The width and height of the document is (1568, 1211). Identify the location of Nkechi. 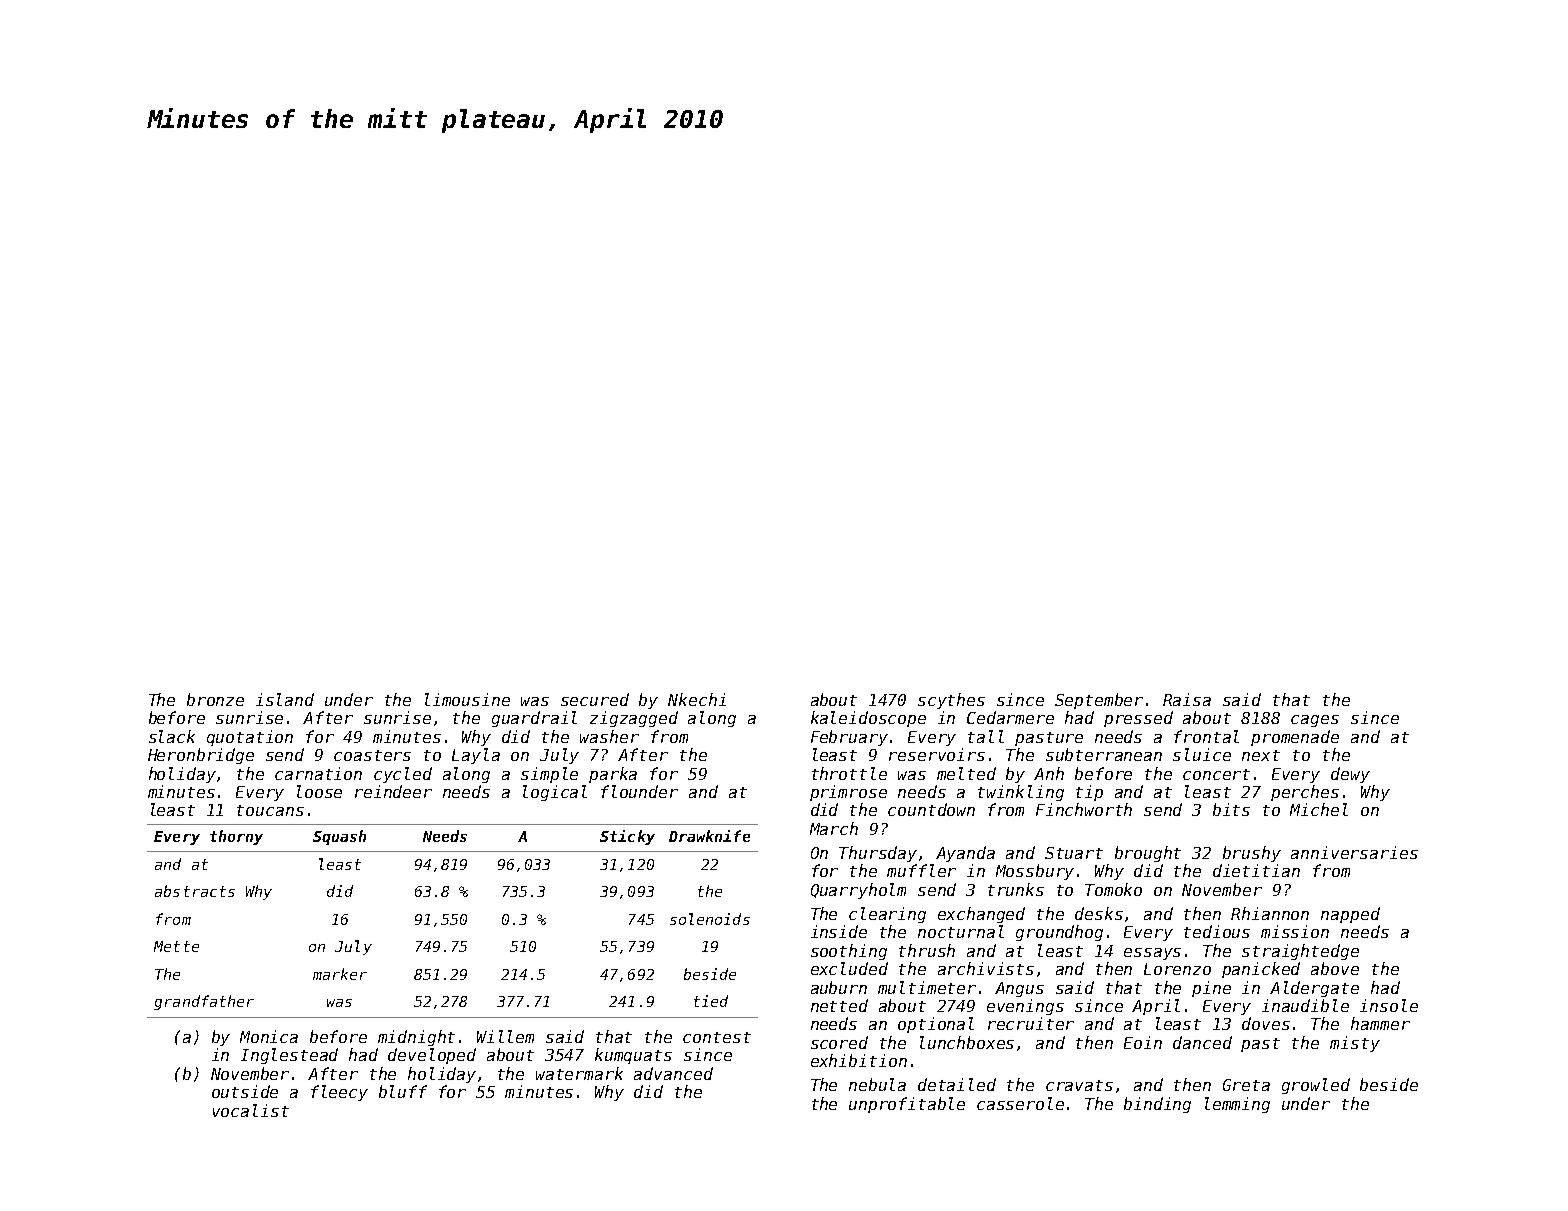
(697, 699).
